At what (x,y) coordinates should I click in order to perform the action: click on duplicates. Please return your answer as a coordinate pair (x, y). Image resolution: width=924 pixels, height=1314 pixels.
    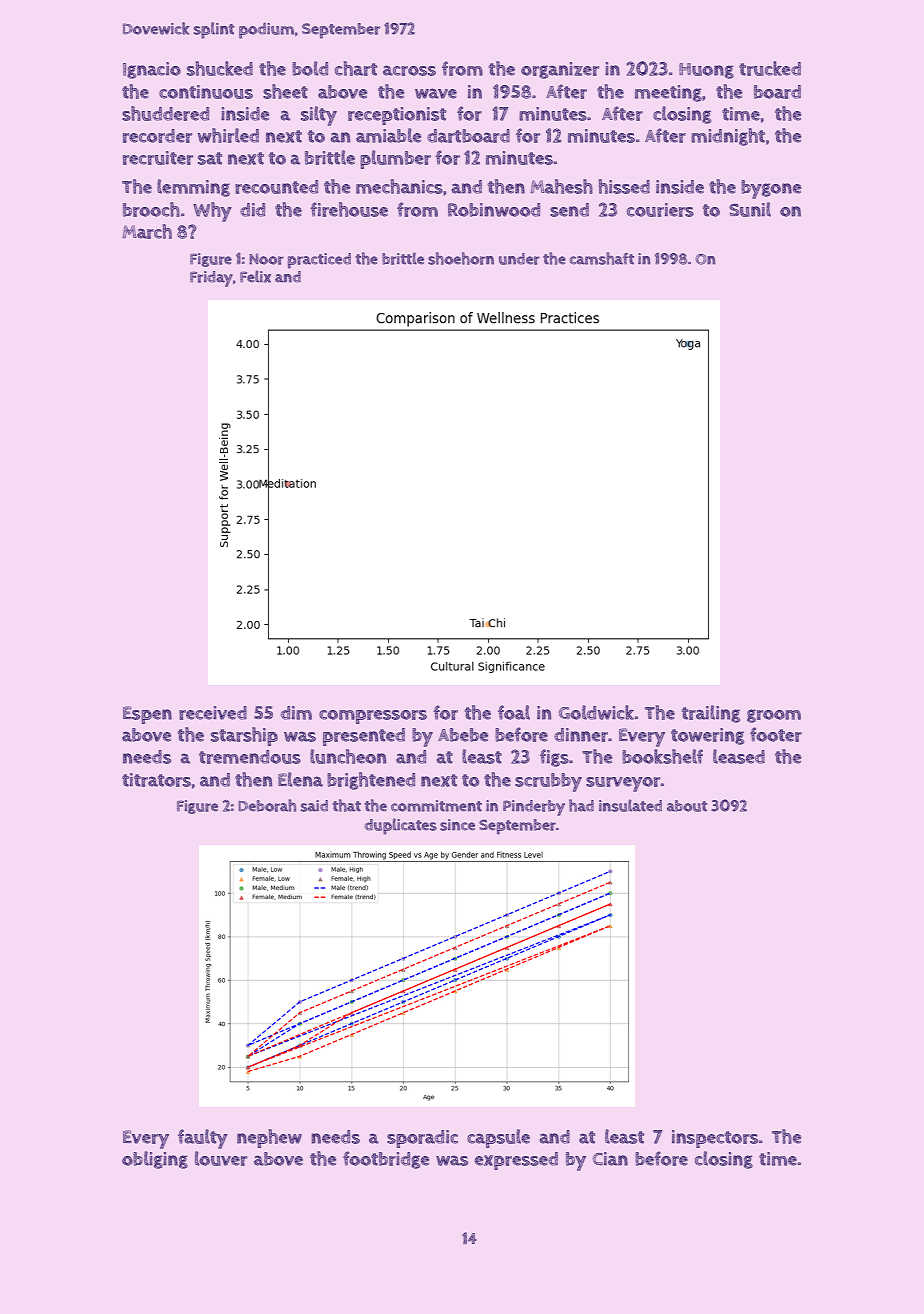
    Looking at the image, I should click on (401, 826).
